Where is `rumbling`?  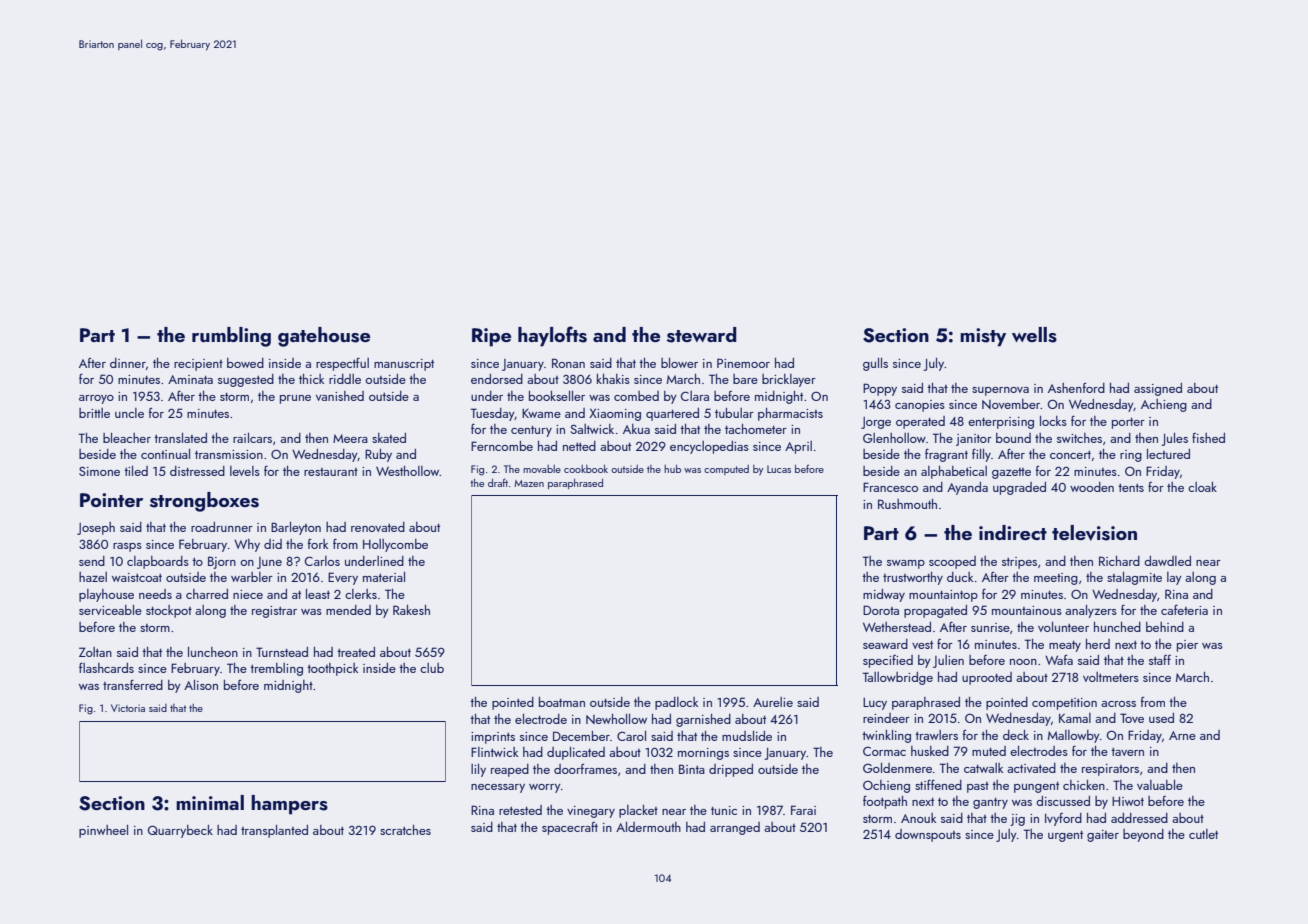 rumbling is located at coordinates (231, 337).
